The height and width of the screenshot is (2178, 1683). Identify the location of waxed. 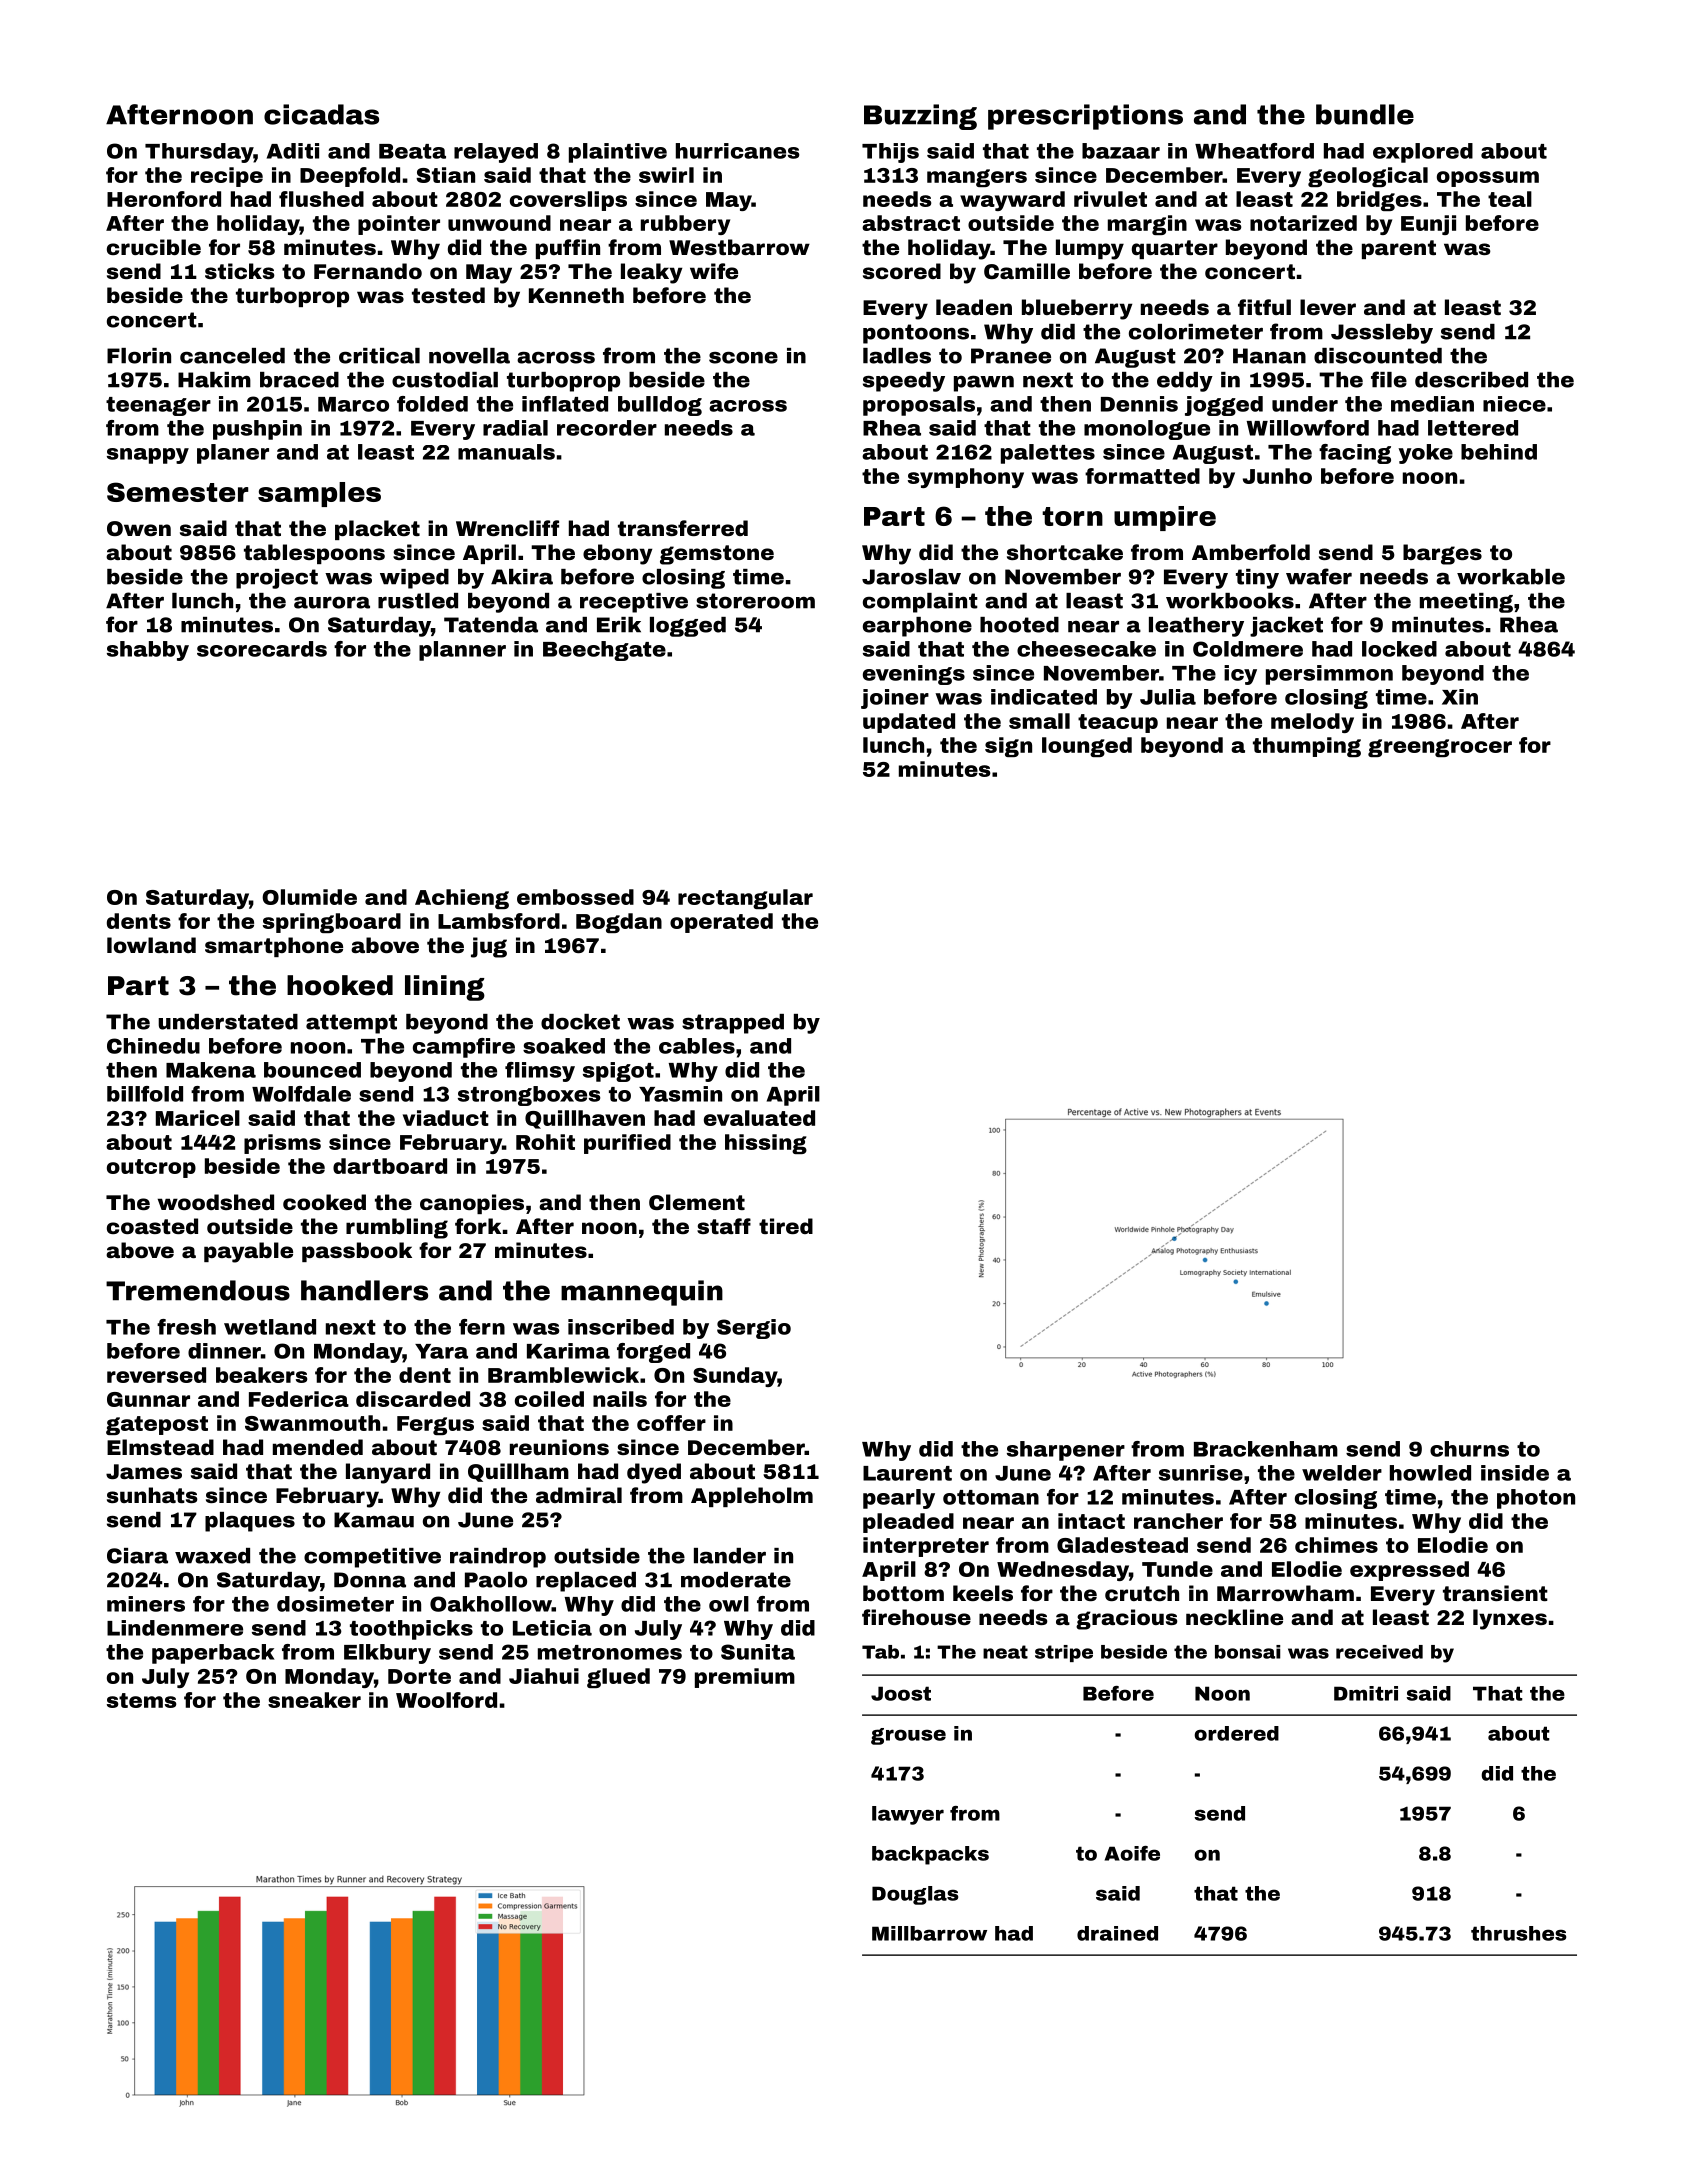
(212, 1556).
